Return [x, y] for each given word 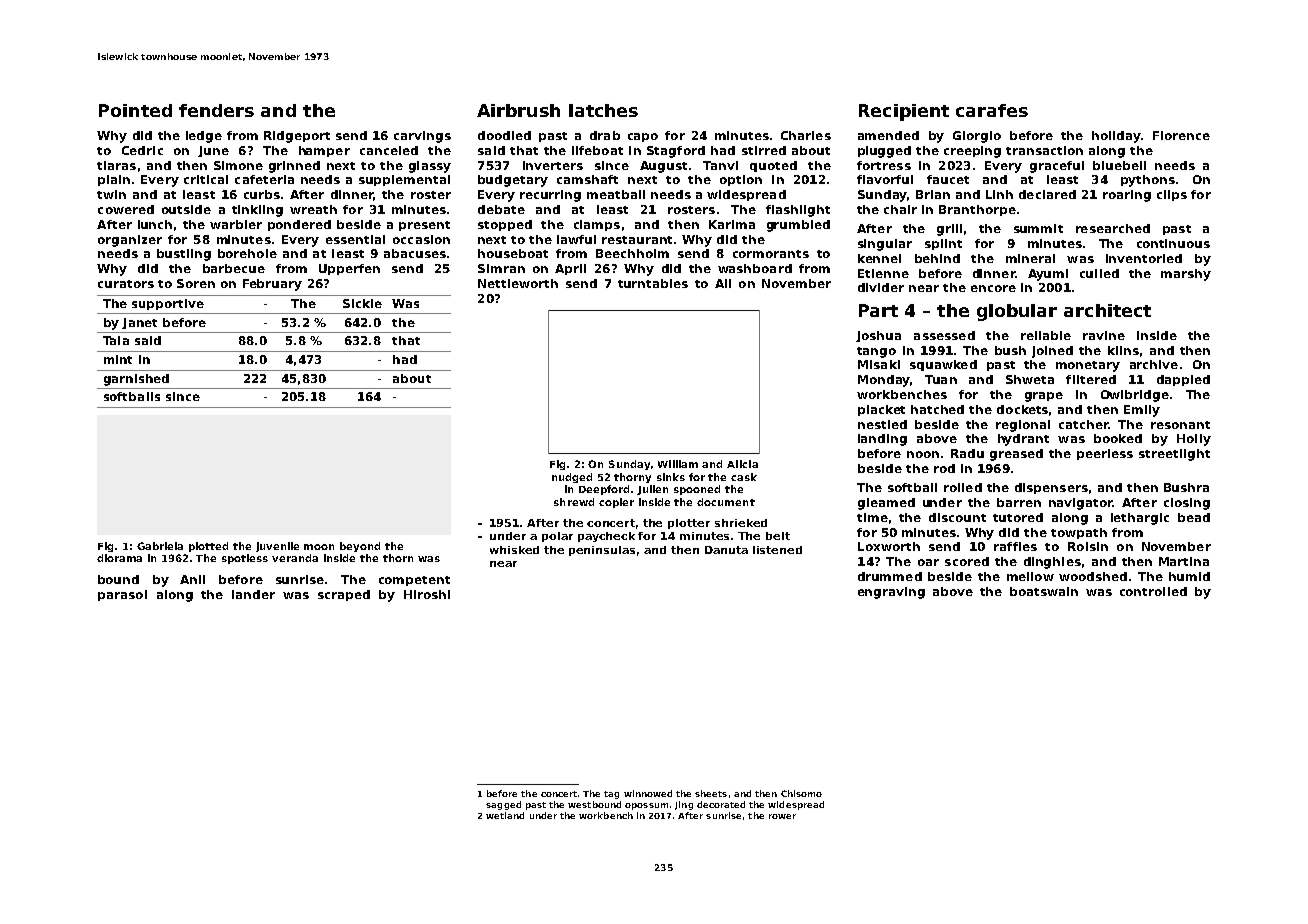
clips [1172, 195]
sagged [503, 805]
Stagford [676, 152]
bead [1194, 517]
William [678, 464]
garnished [136, 380]
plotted [208, 547]
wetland [505, 815]
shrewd [574, 502]
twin [111, 194]
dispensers [1051, 488]
